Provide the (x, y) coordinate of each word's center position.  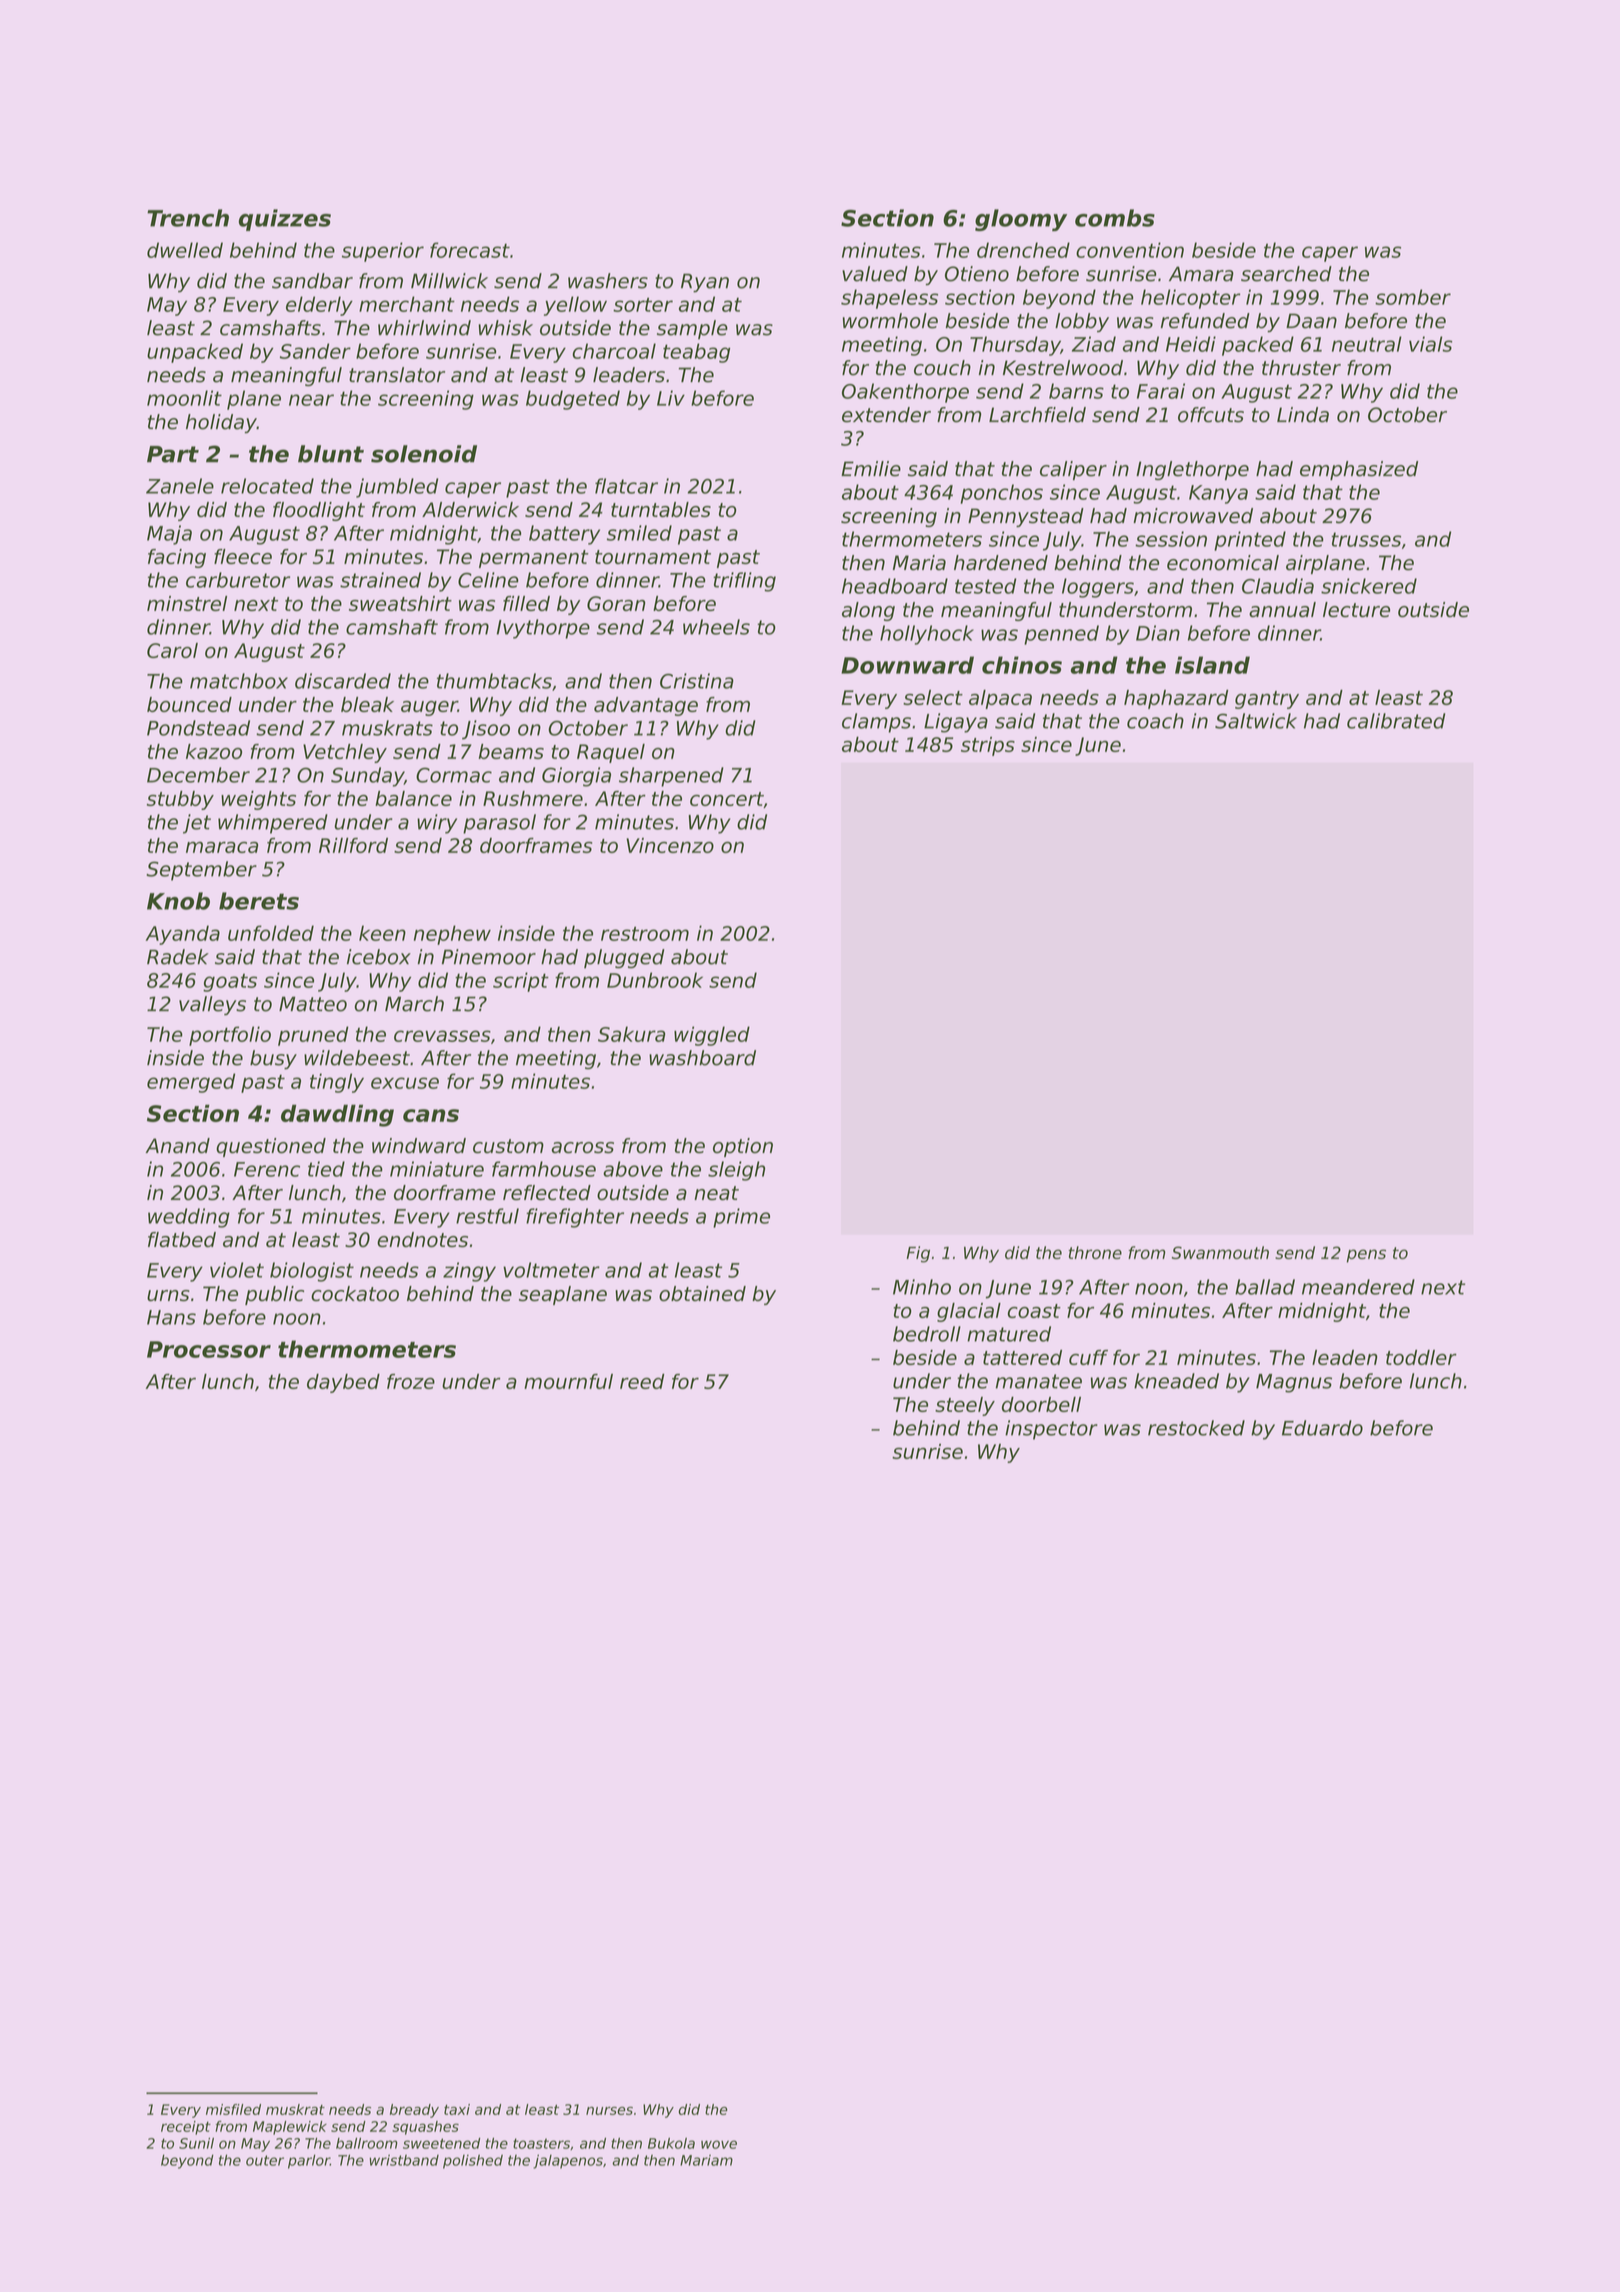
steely (965, 1406)
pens (1366, 1256)
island (1212, 665)
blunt (331, 454)
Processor (209, 1349)
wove (719, 2144)
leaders (629, 375)
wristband (404, 2160)
